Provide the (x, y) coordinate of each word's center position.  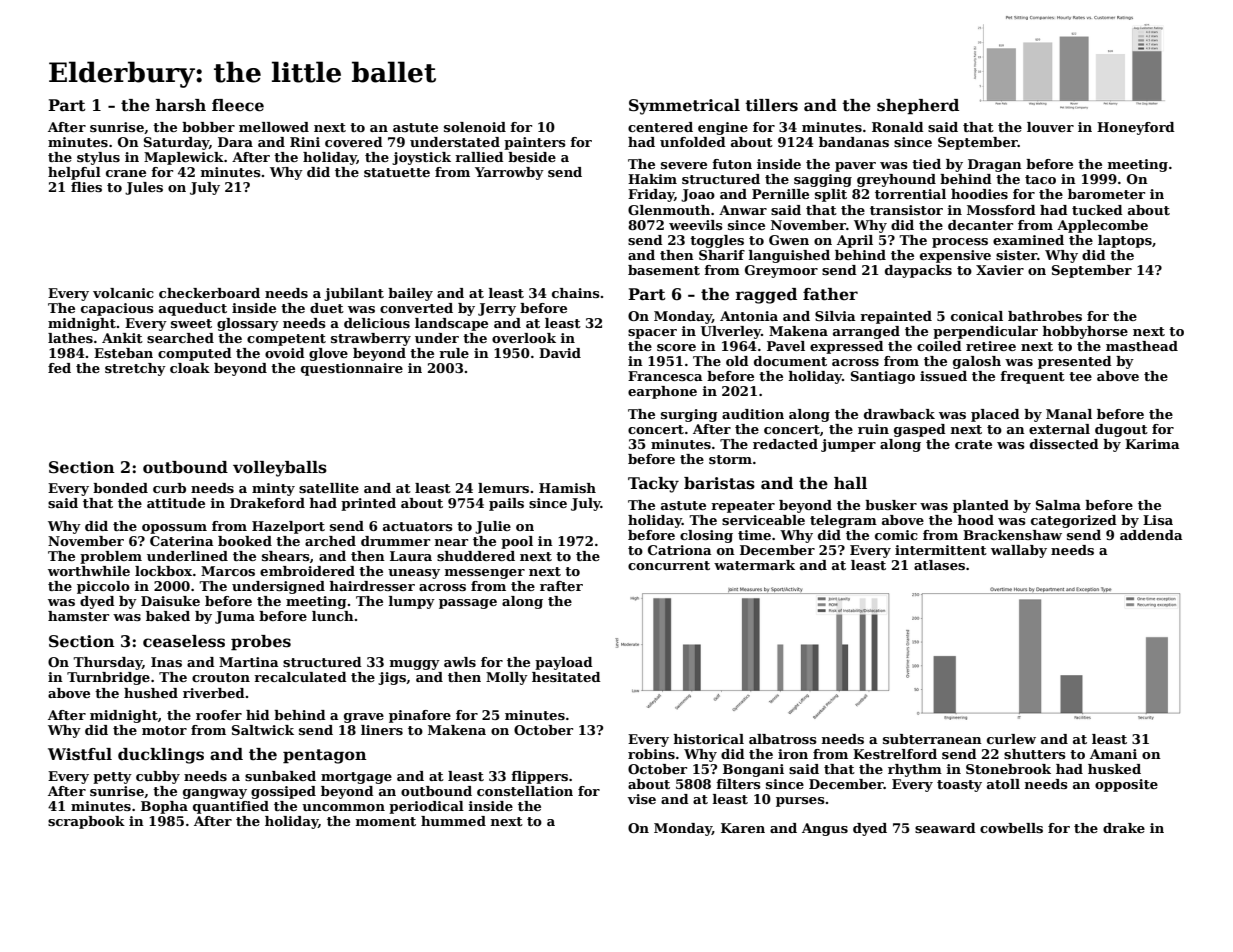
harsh (181, 105)
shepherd (918, 107)
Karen (743, 828)
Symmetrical (684, 107)
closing (706, 536)
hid (258, 715)
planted (981, 506)
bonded (120, 488)
